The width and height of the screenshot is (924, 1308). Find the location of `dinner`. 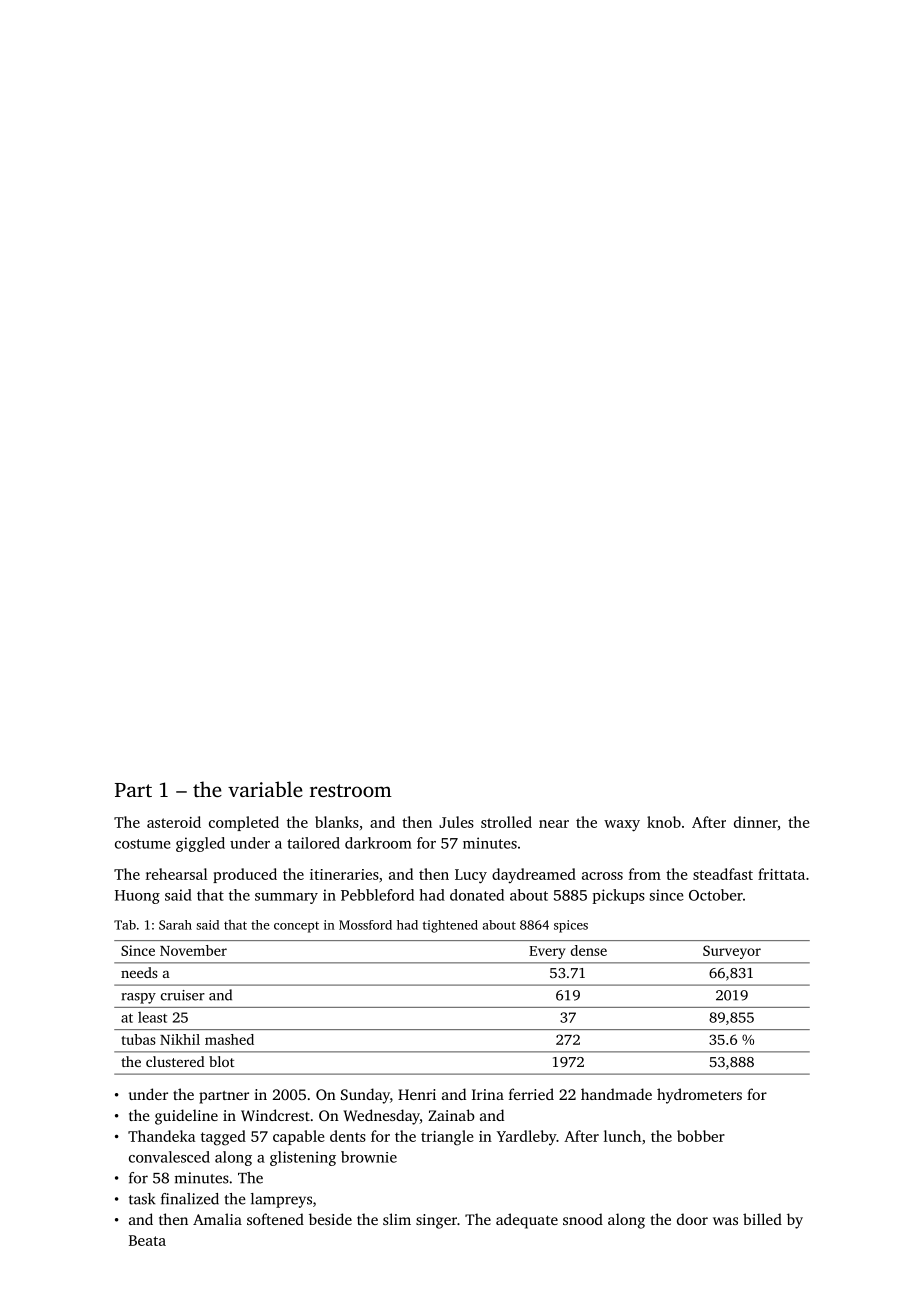

dinner is located at coordinates (756, 822).
